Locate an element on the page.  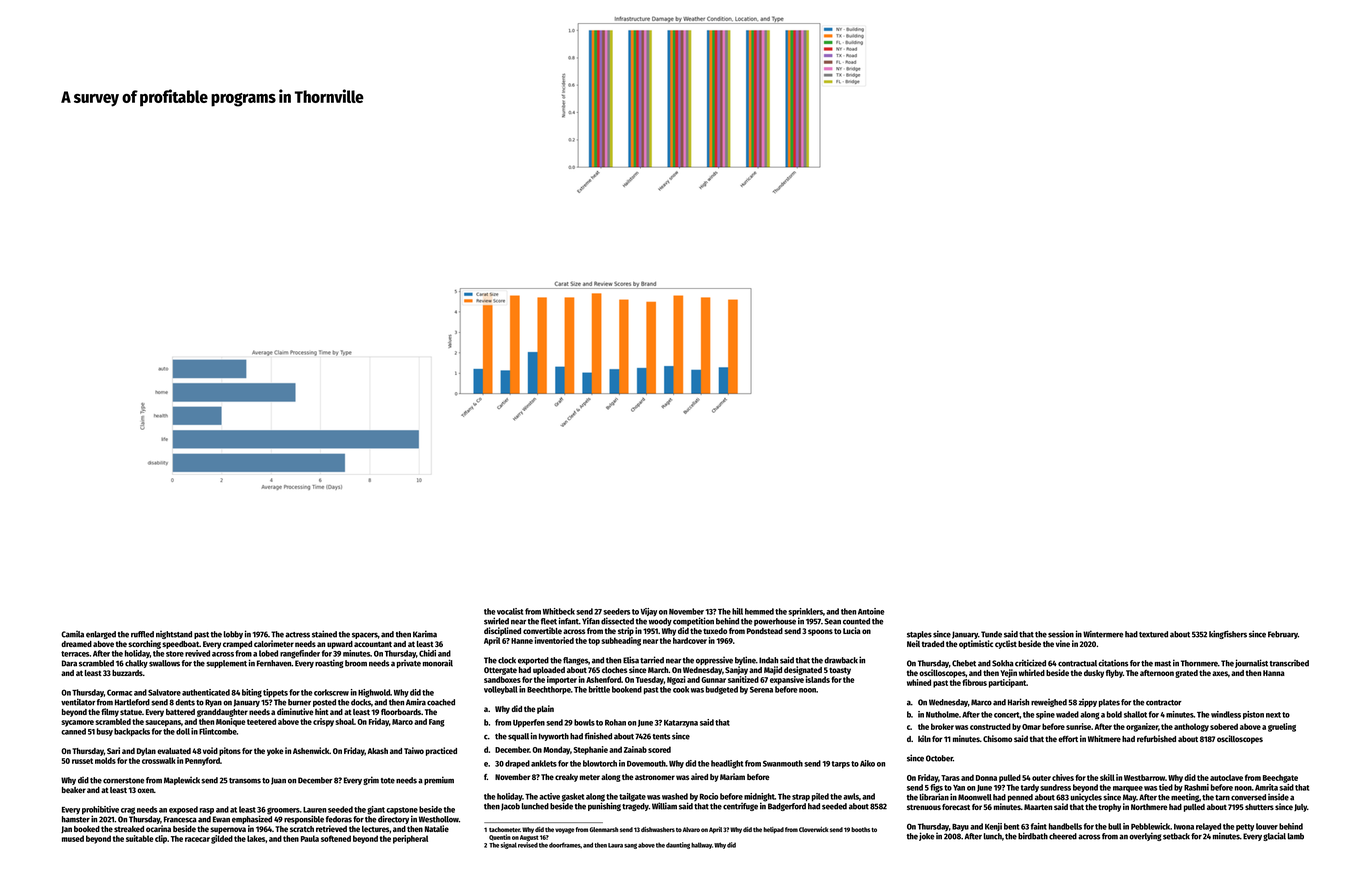
vocalist is located at coordinates (510, 611).
